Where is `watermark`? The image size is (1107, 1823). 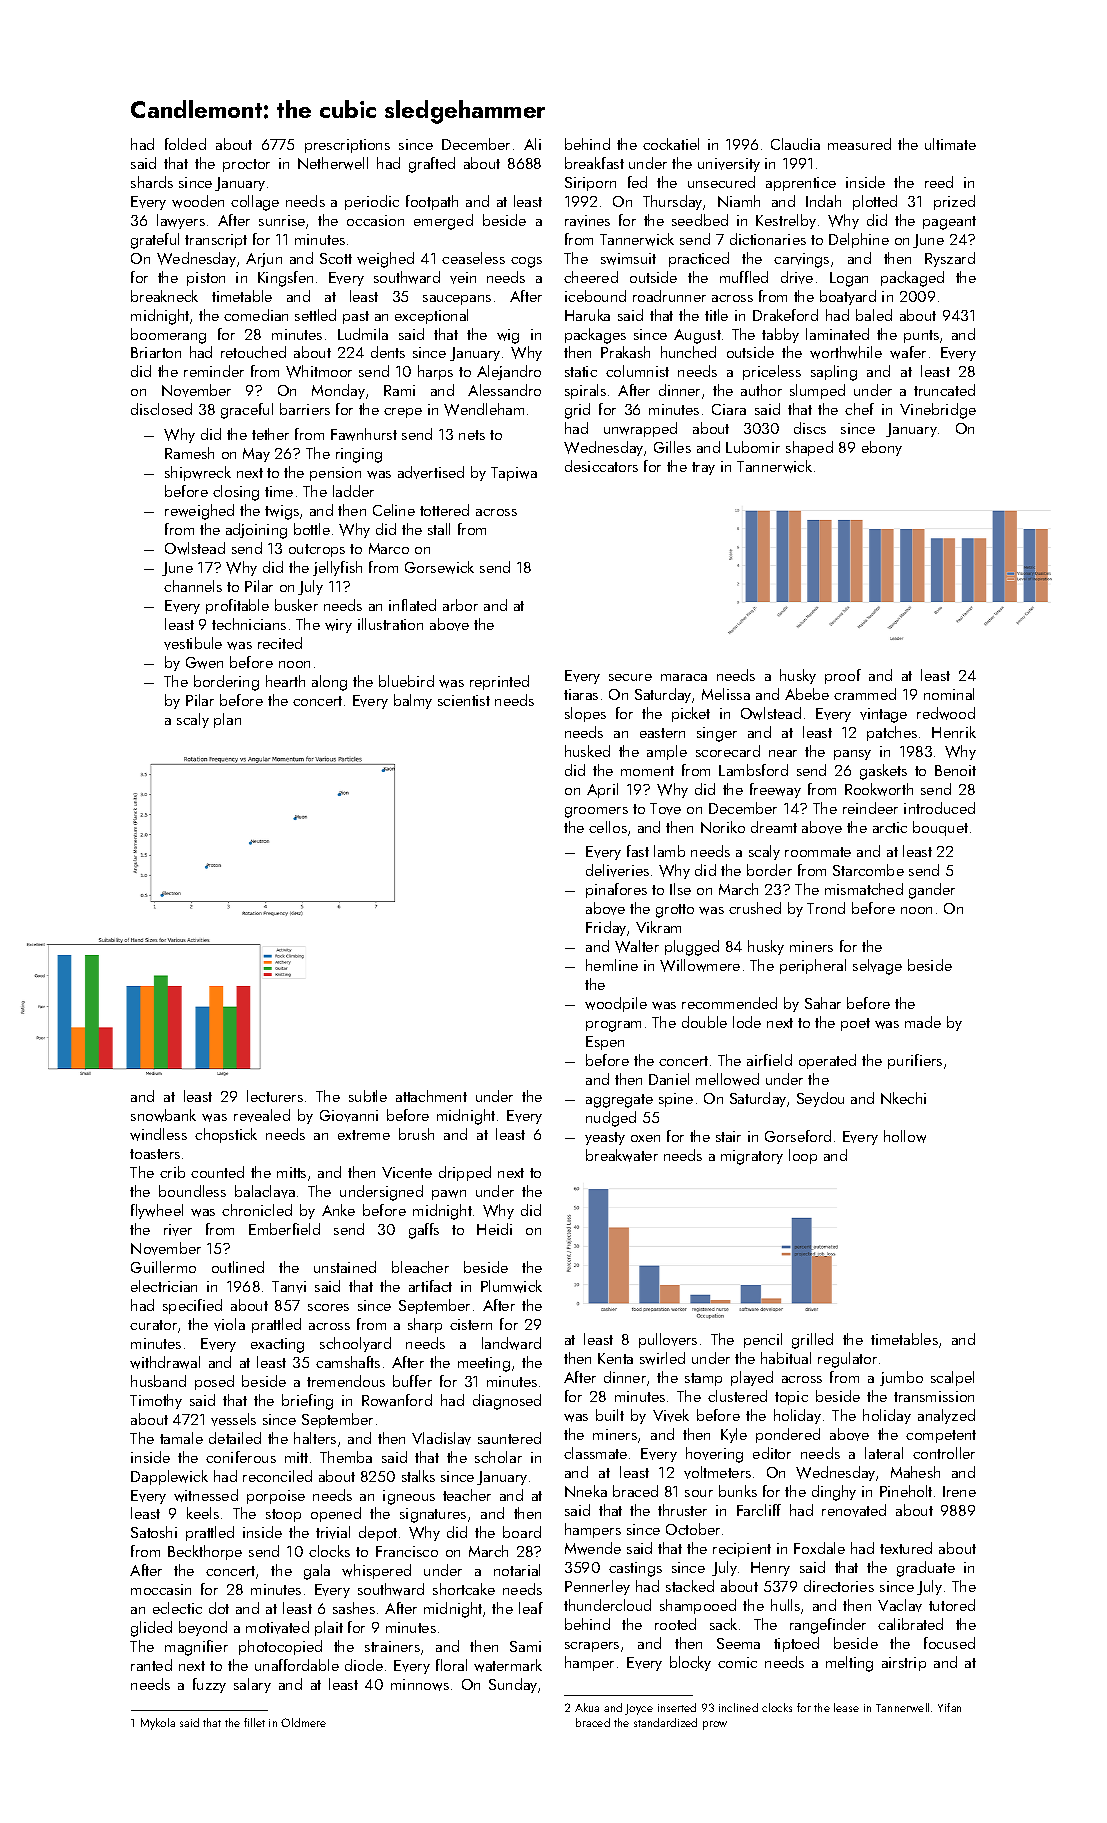
watermark is located at coordinates (508, 1665).
